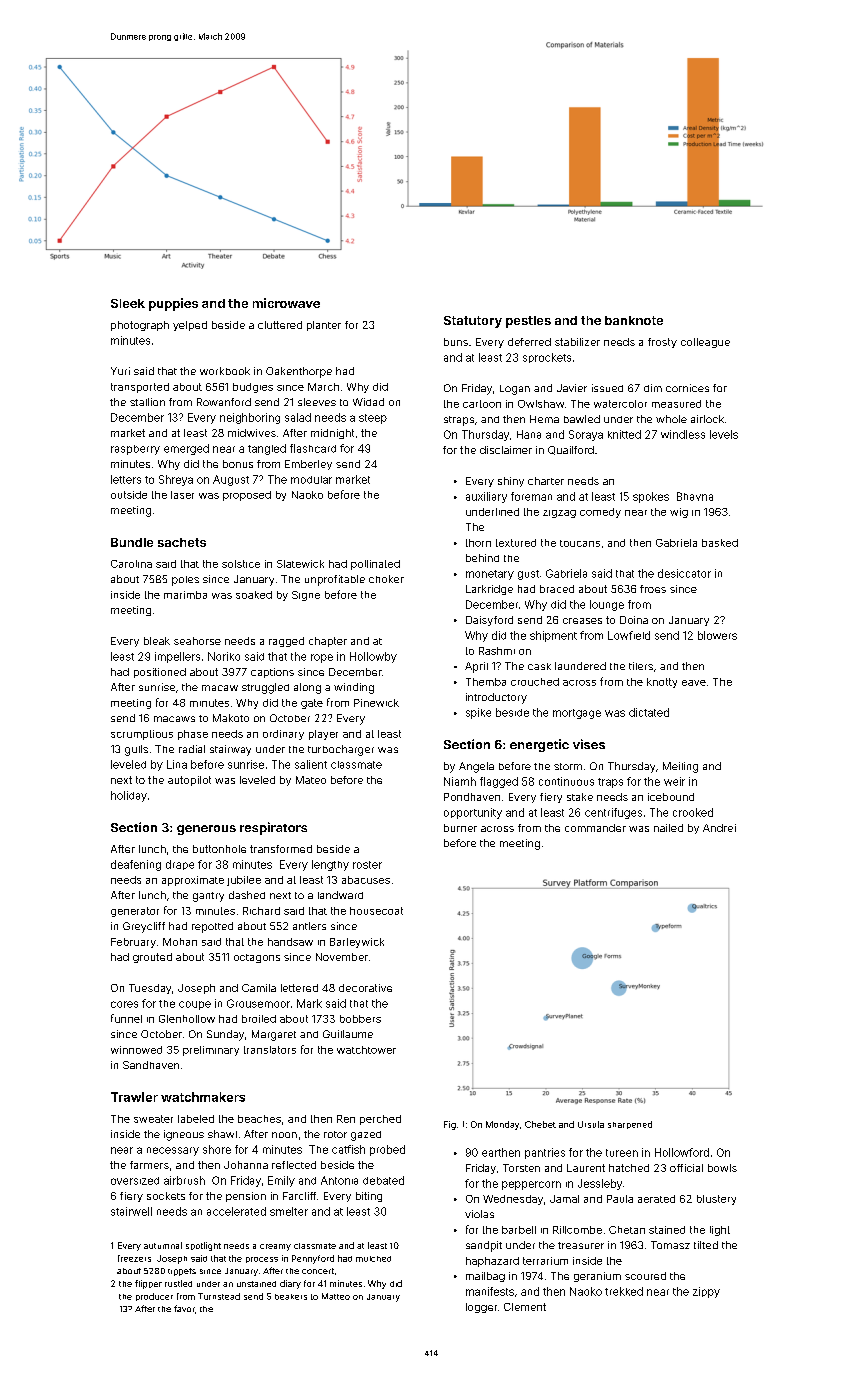  Describe the element at coordinates (624, 434) in the screenshot. I see `knitted` at that location.
